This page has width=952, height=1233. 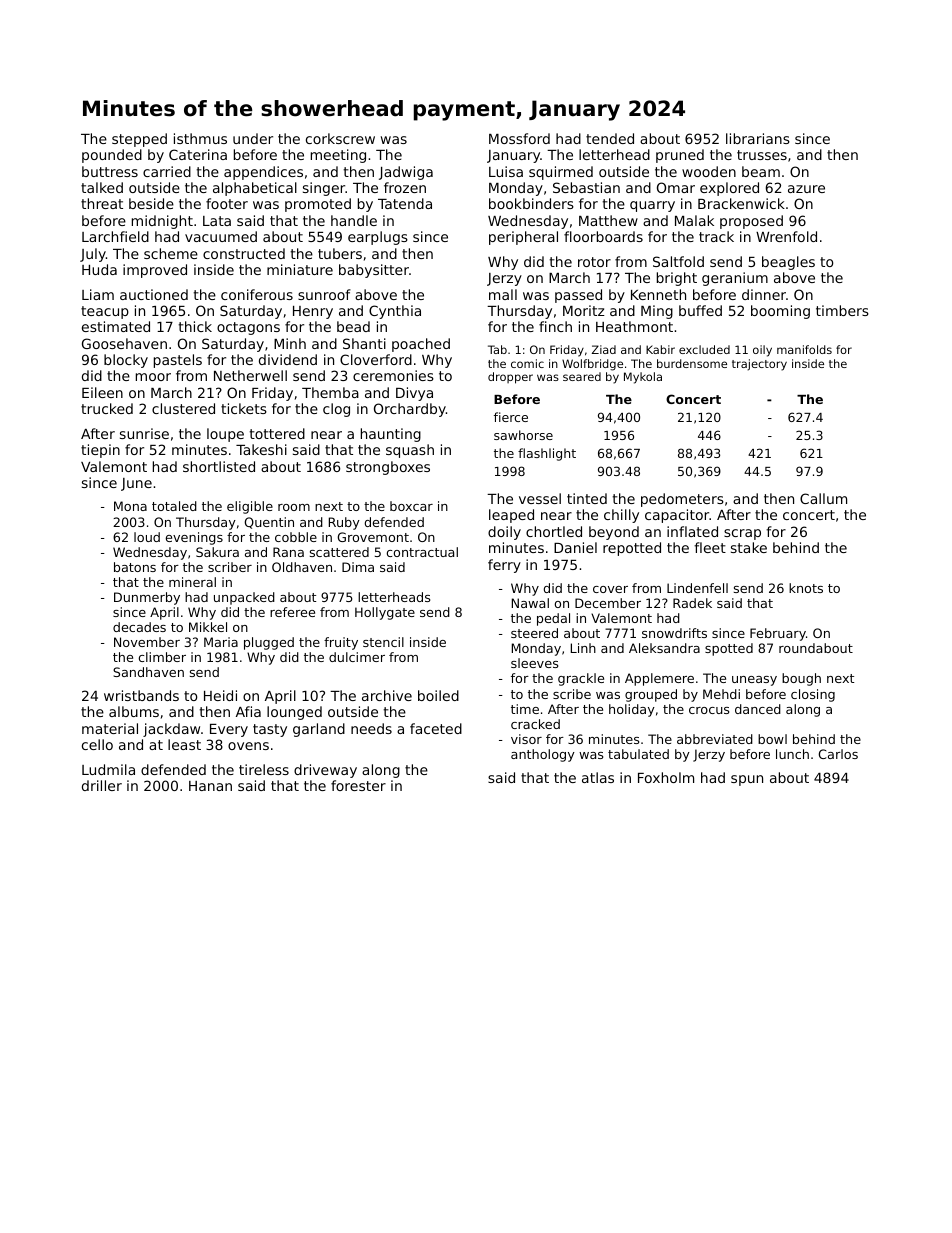 I want to click on bookbinders, so click(x=531, y=203).
